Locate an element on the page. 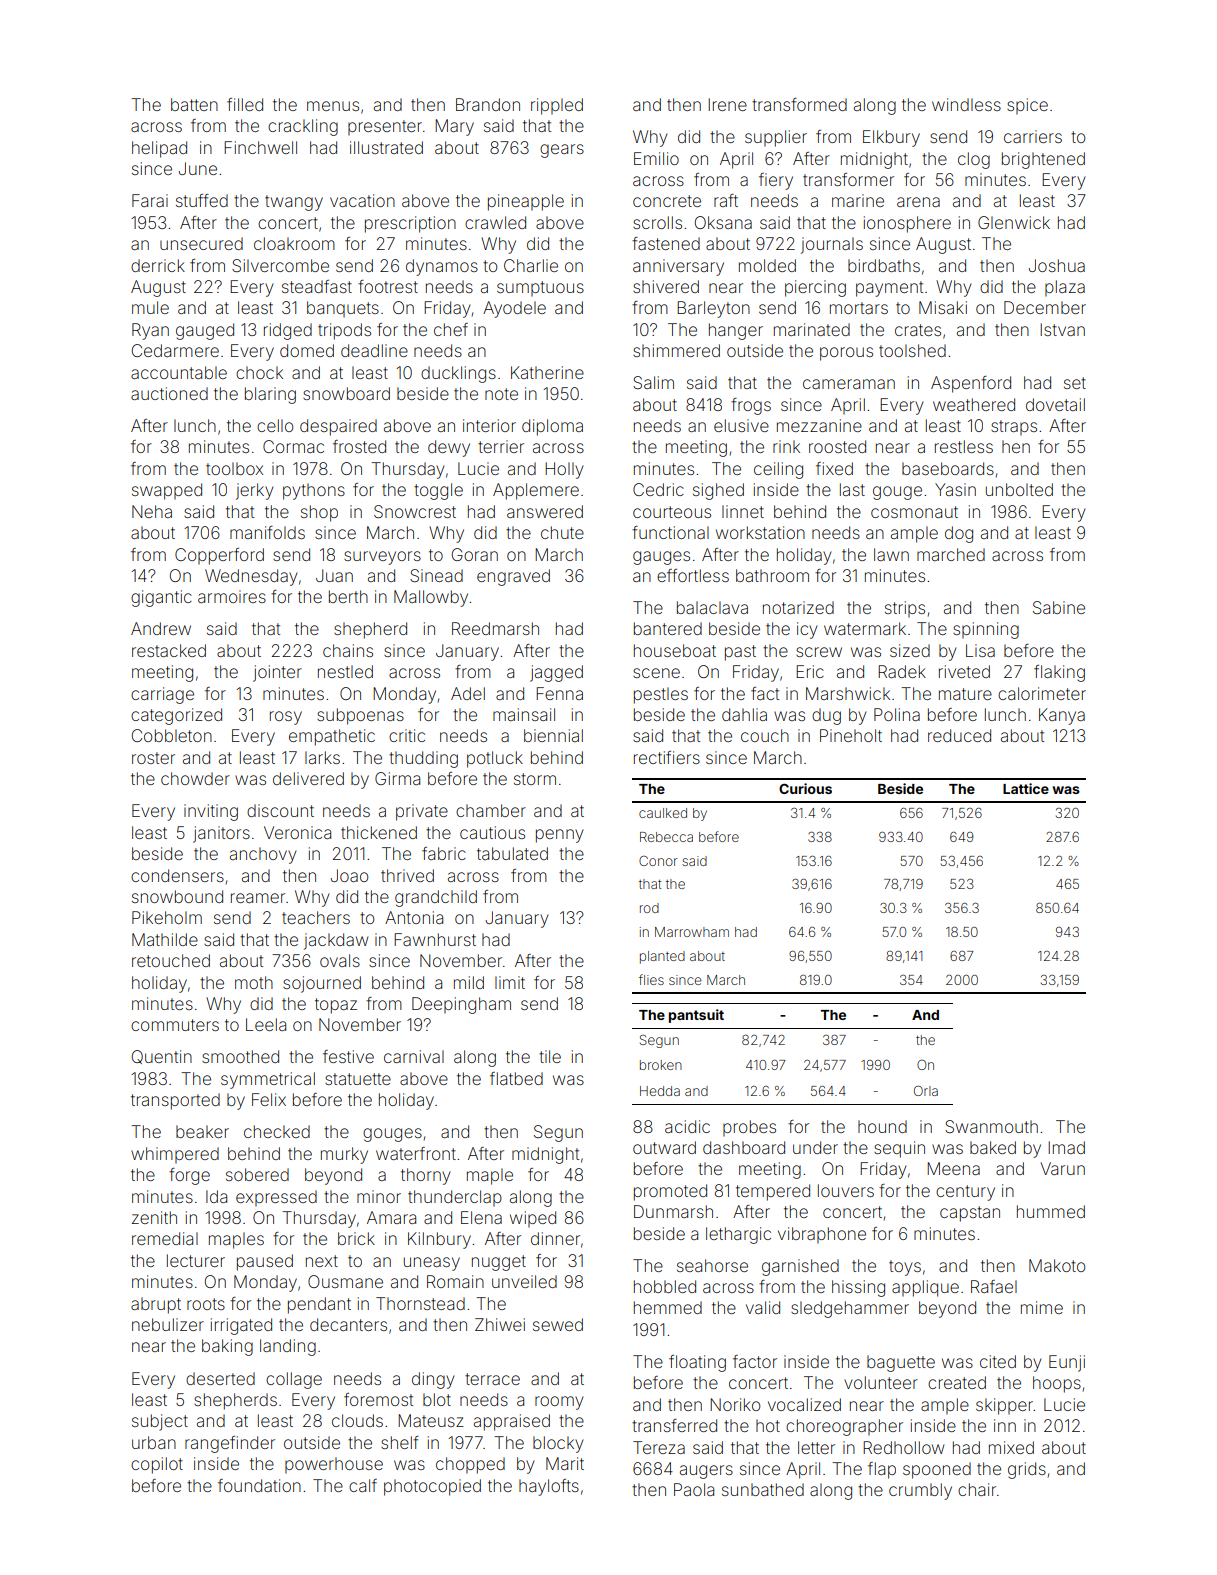 The image size is (1217, 1575). filled is located at coordinates (245, 104).
